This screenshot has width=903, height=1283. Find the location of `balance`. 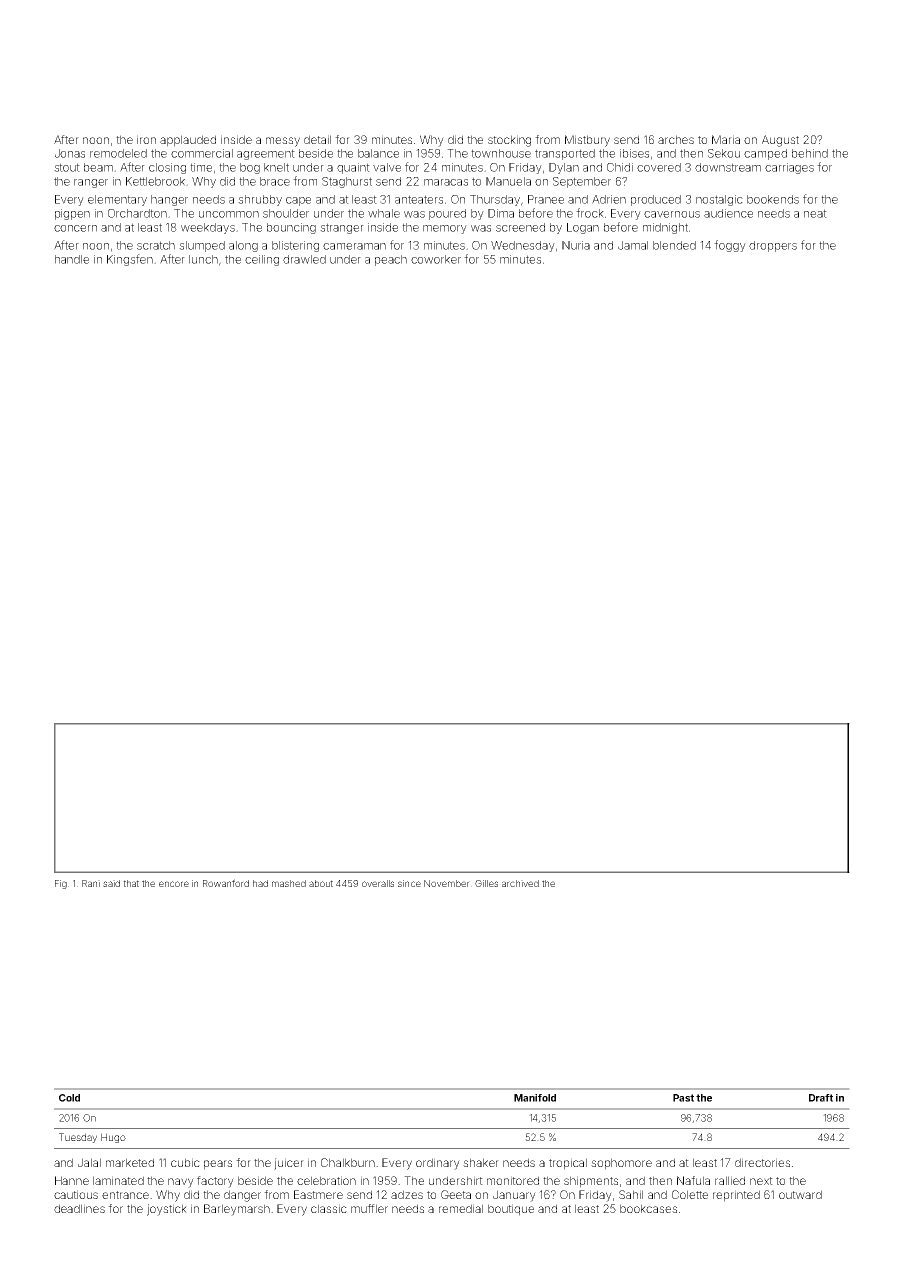

balance is located at coordinates (378, 153).
